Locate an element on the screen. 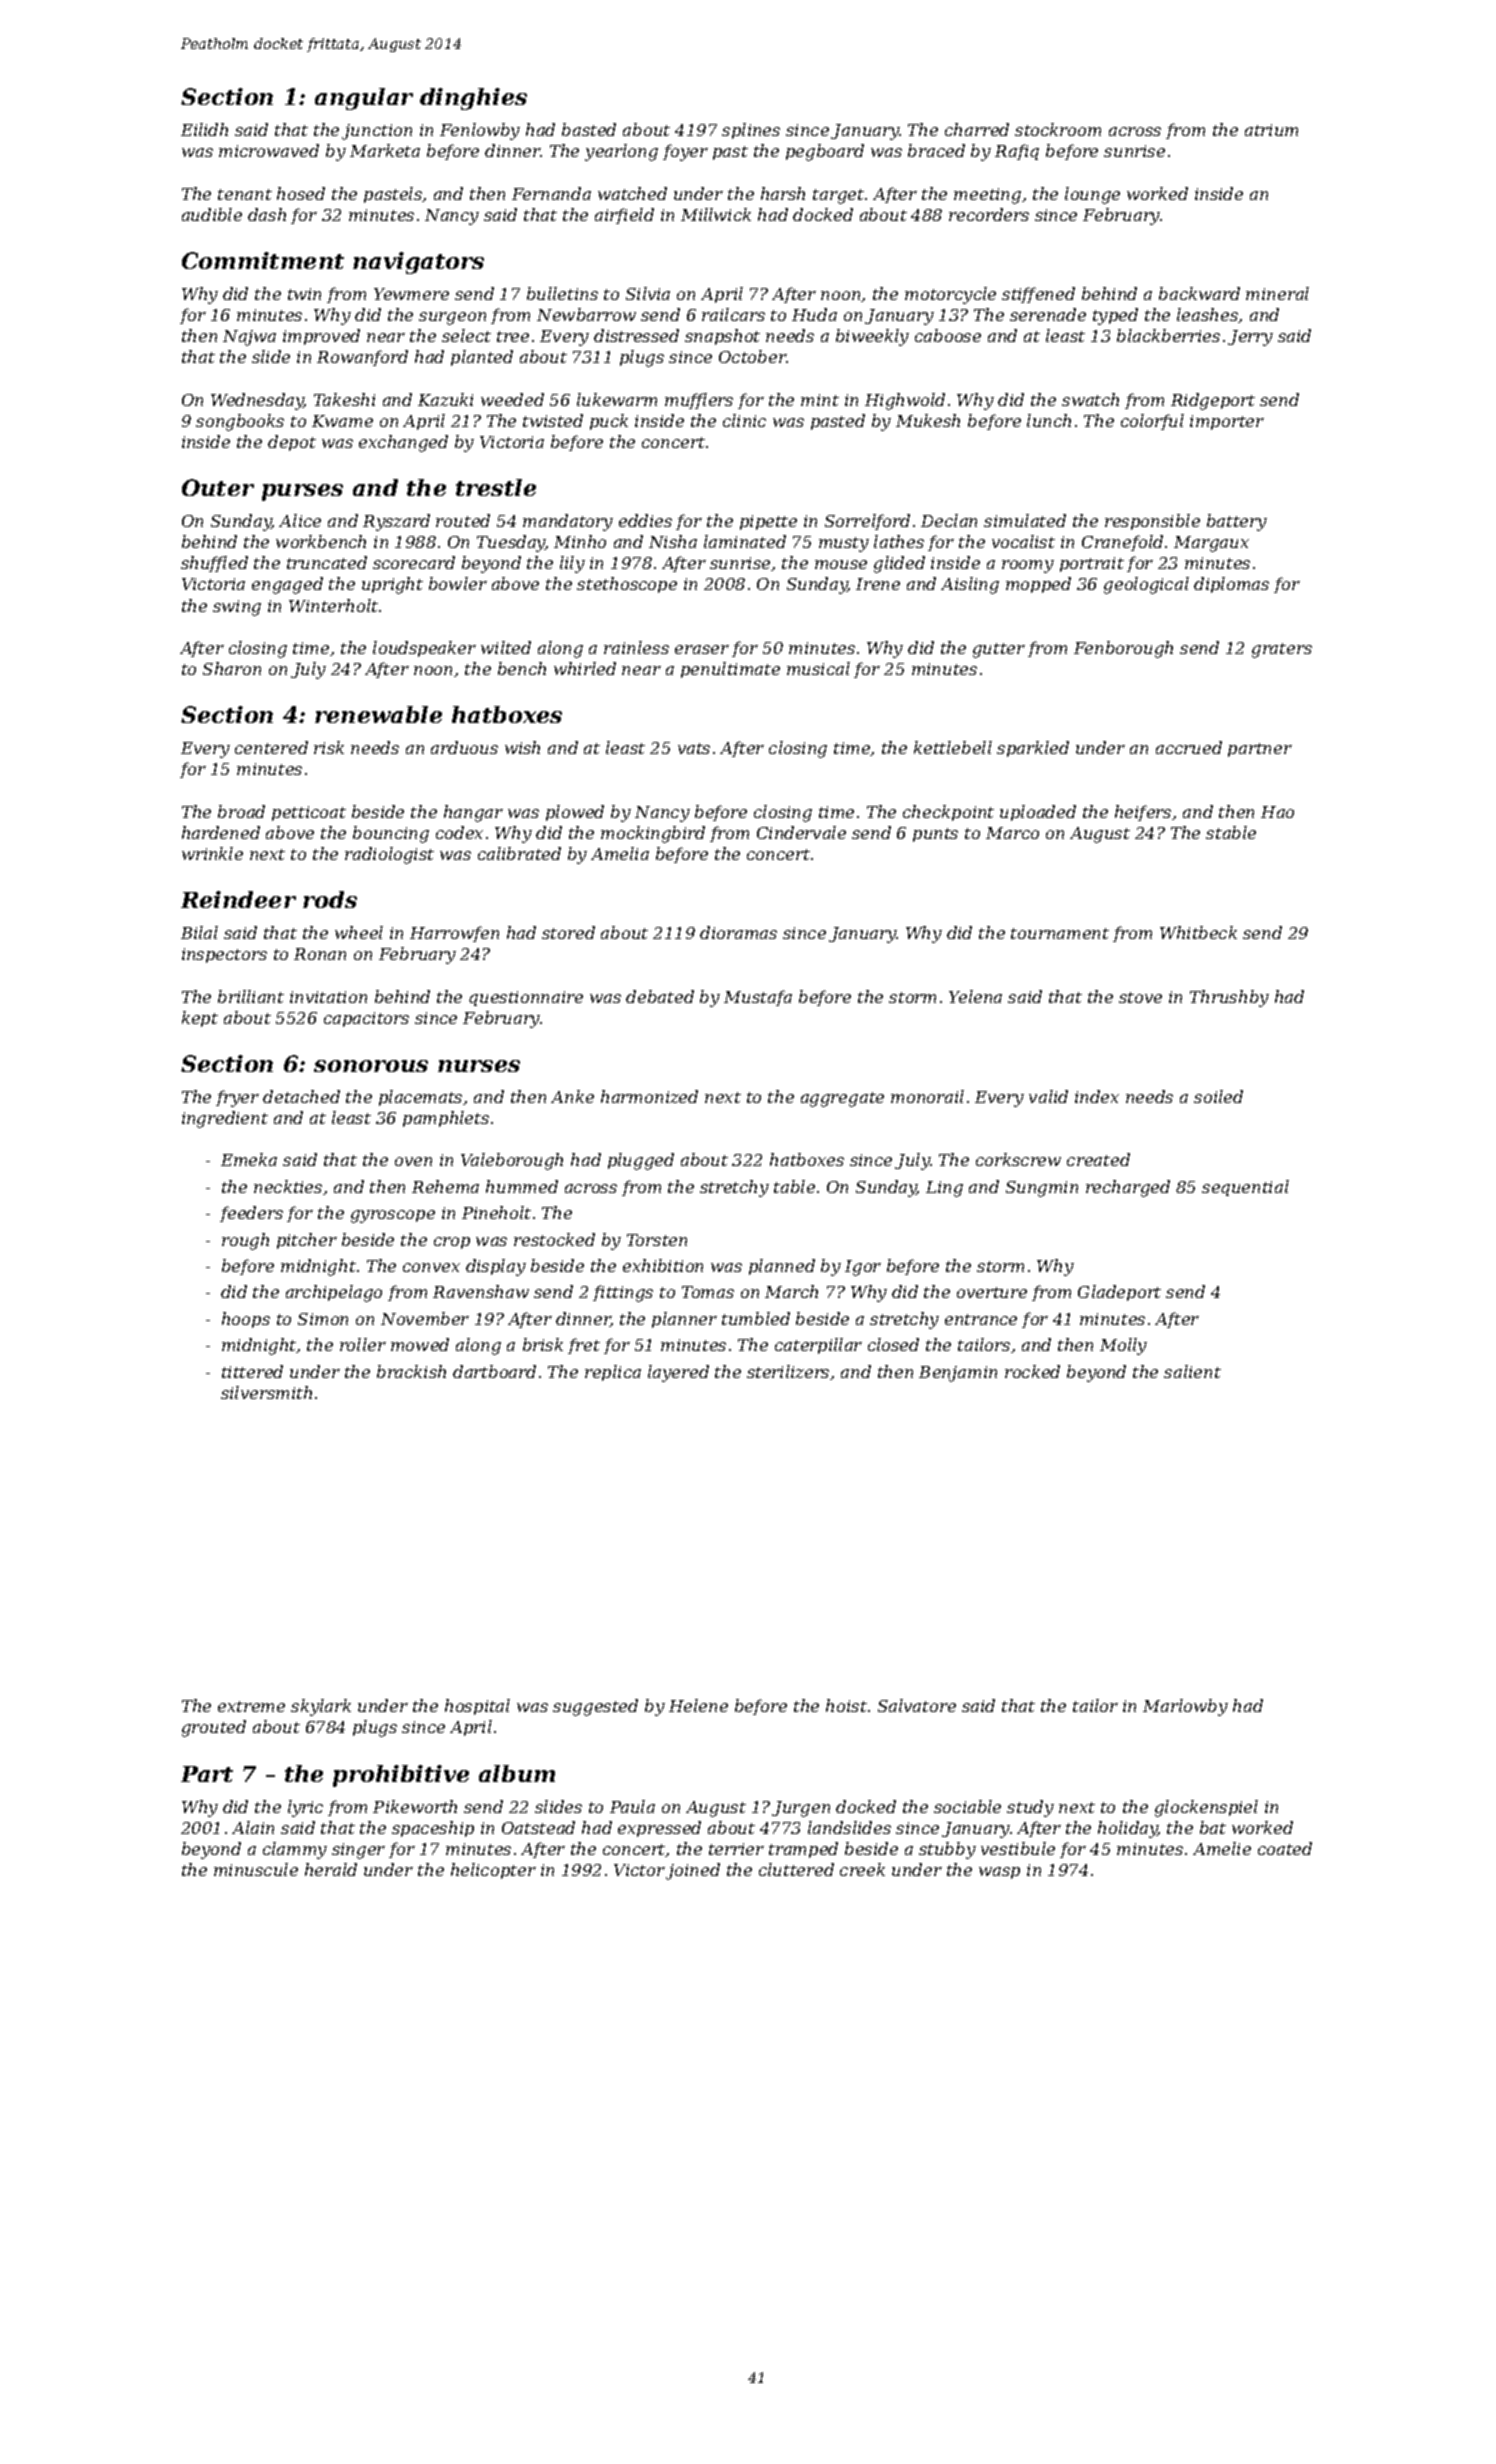  leashes is located at coordinates (1208, 315).
